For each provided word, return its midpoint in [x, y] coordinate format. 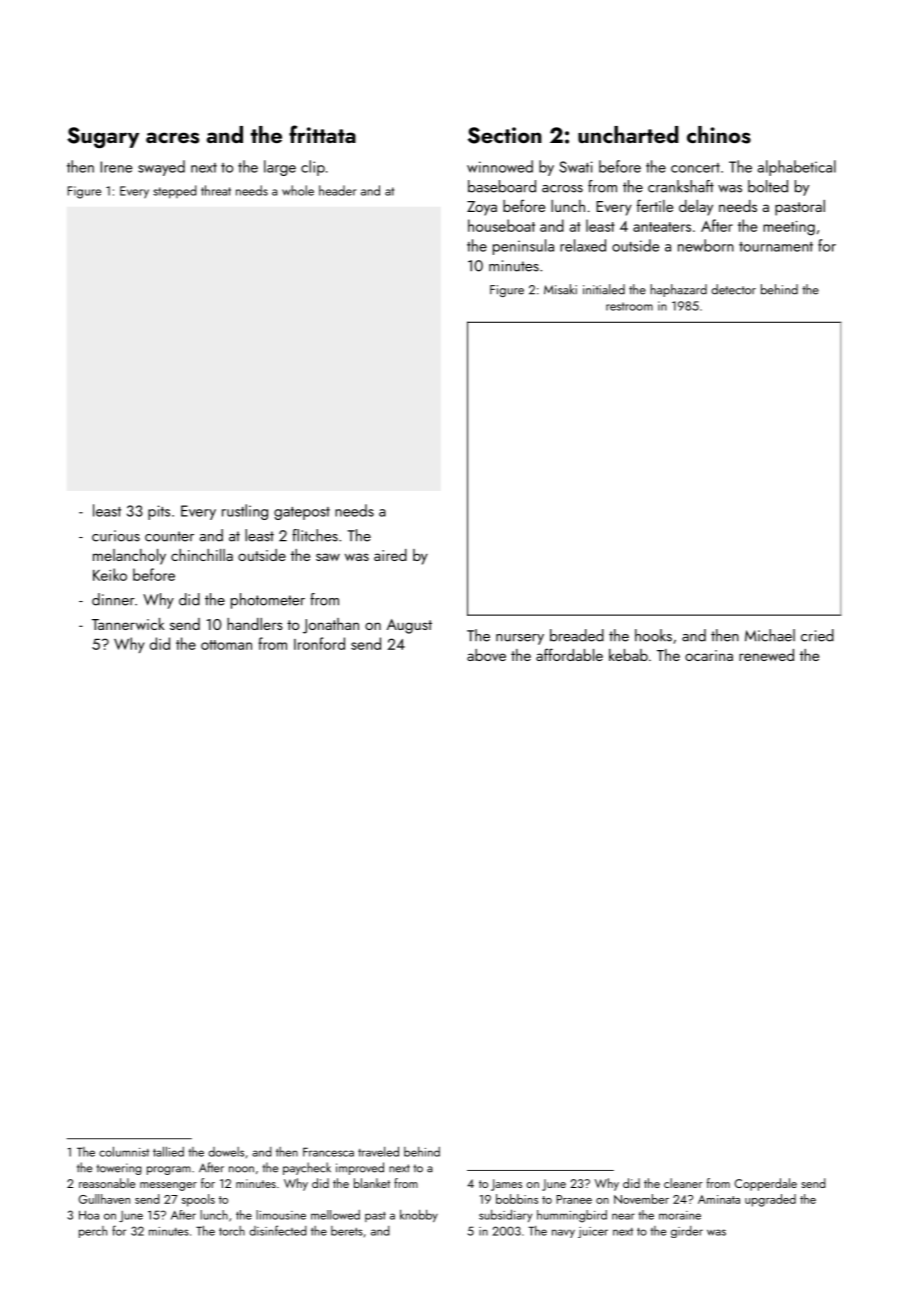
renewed [766, 655]
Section [505, 135]
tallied [168, 1151]
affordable [569, 654]
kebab [628, 655]
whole [298, 190]
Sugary [103, 137]
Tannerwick [128, 624]
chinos [719, 135]
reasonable [107, 1183]
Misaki [560, 289]
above [486, 655]
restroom [629, 306]
